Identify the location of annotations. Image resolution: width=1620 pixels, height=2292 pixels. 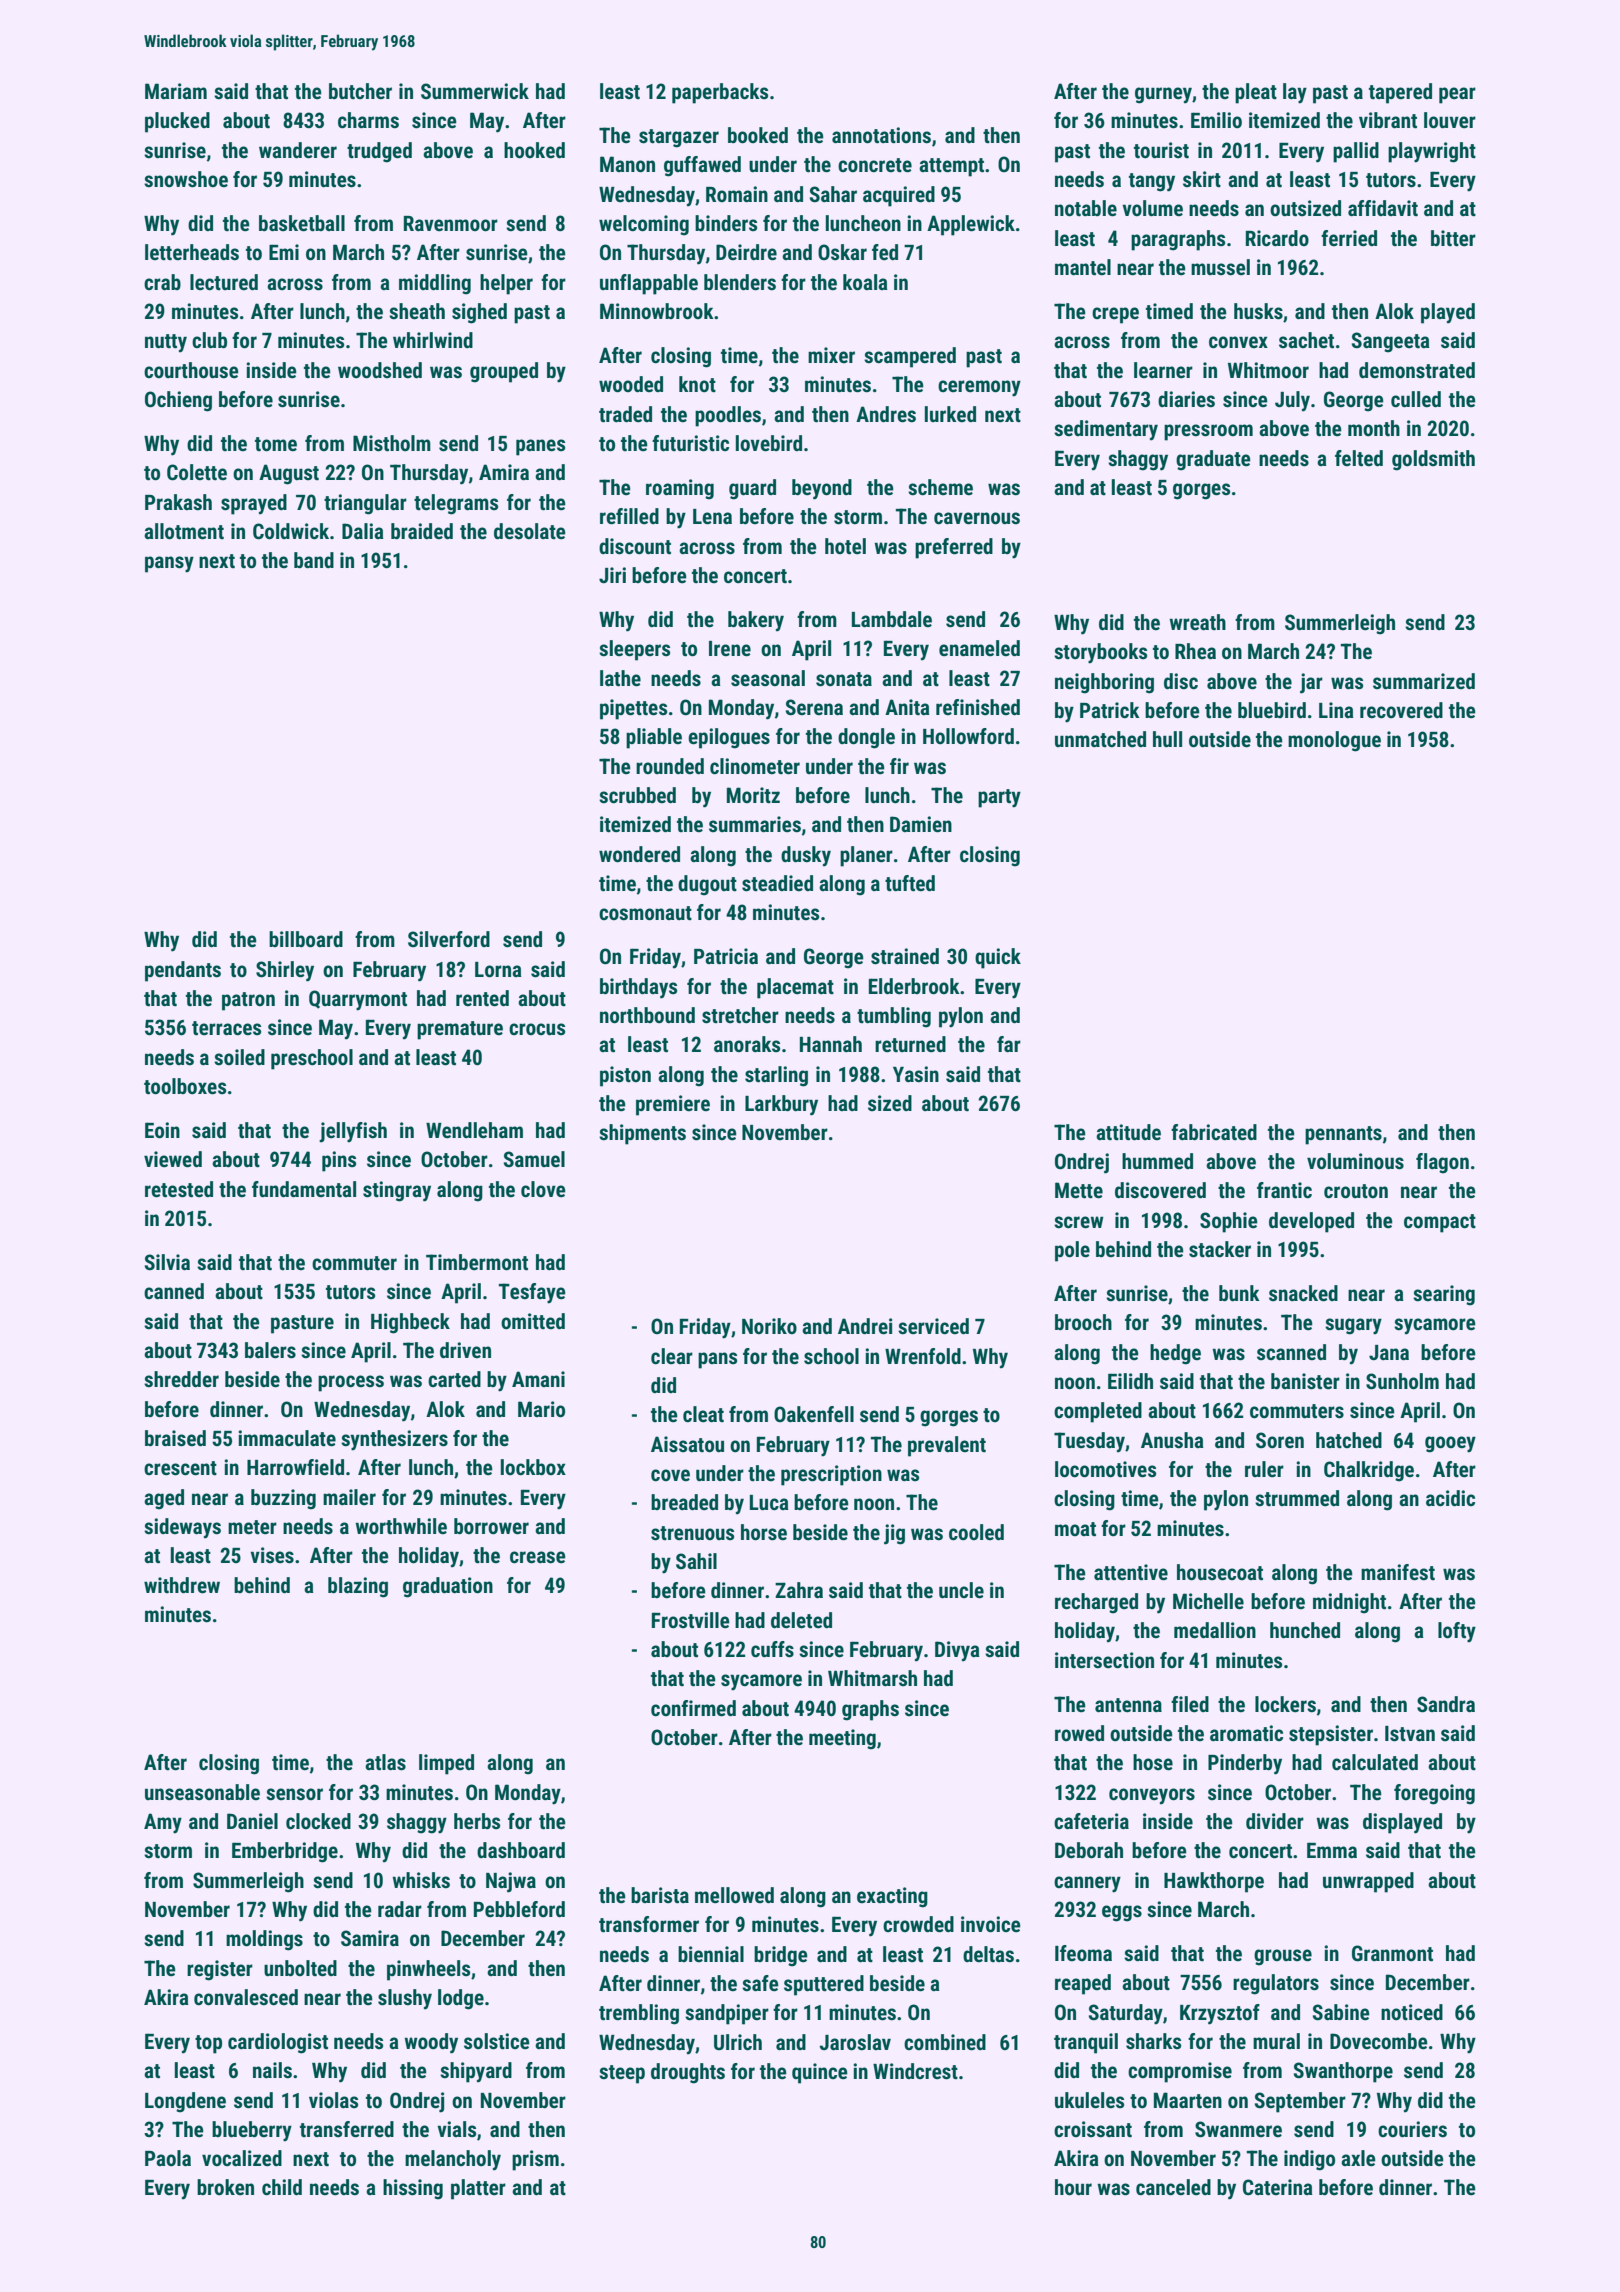
(881, 135).
